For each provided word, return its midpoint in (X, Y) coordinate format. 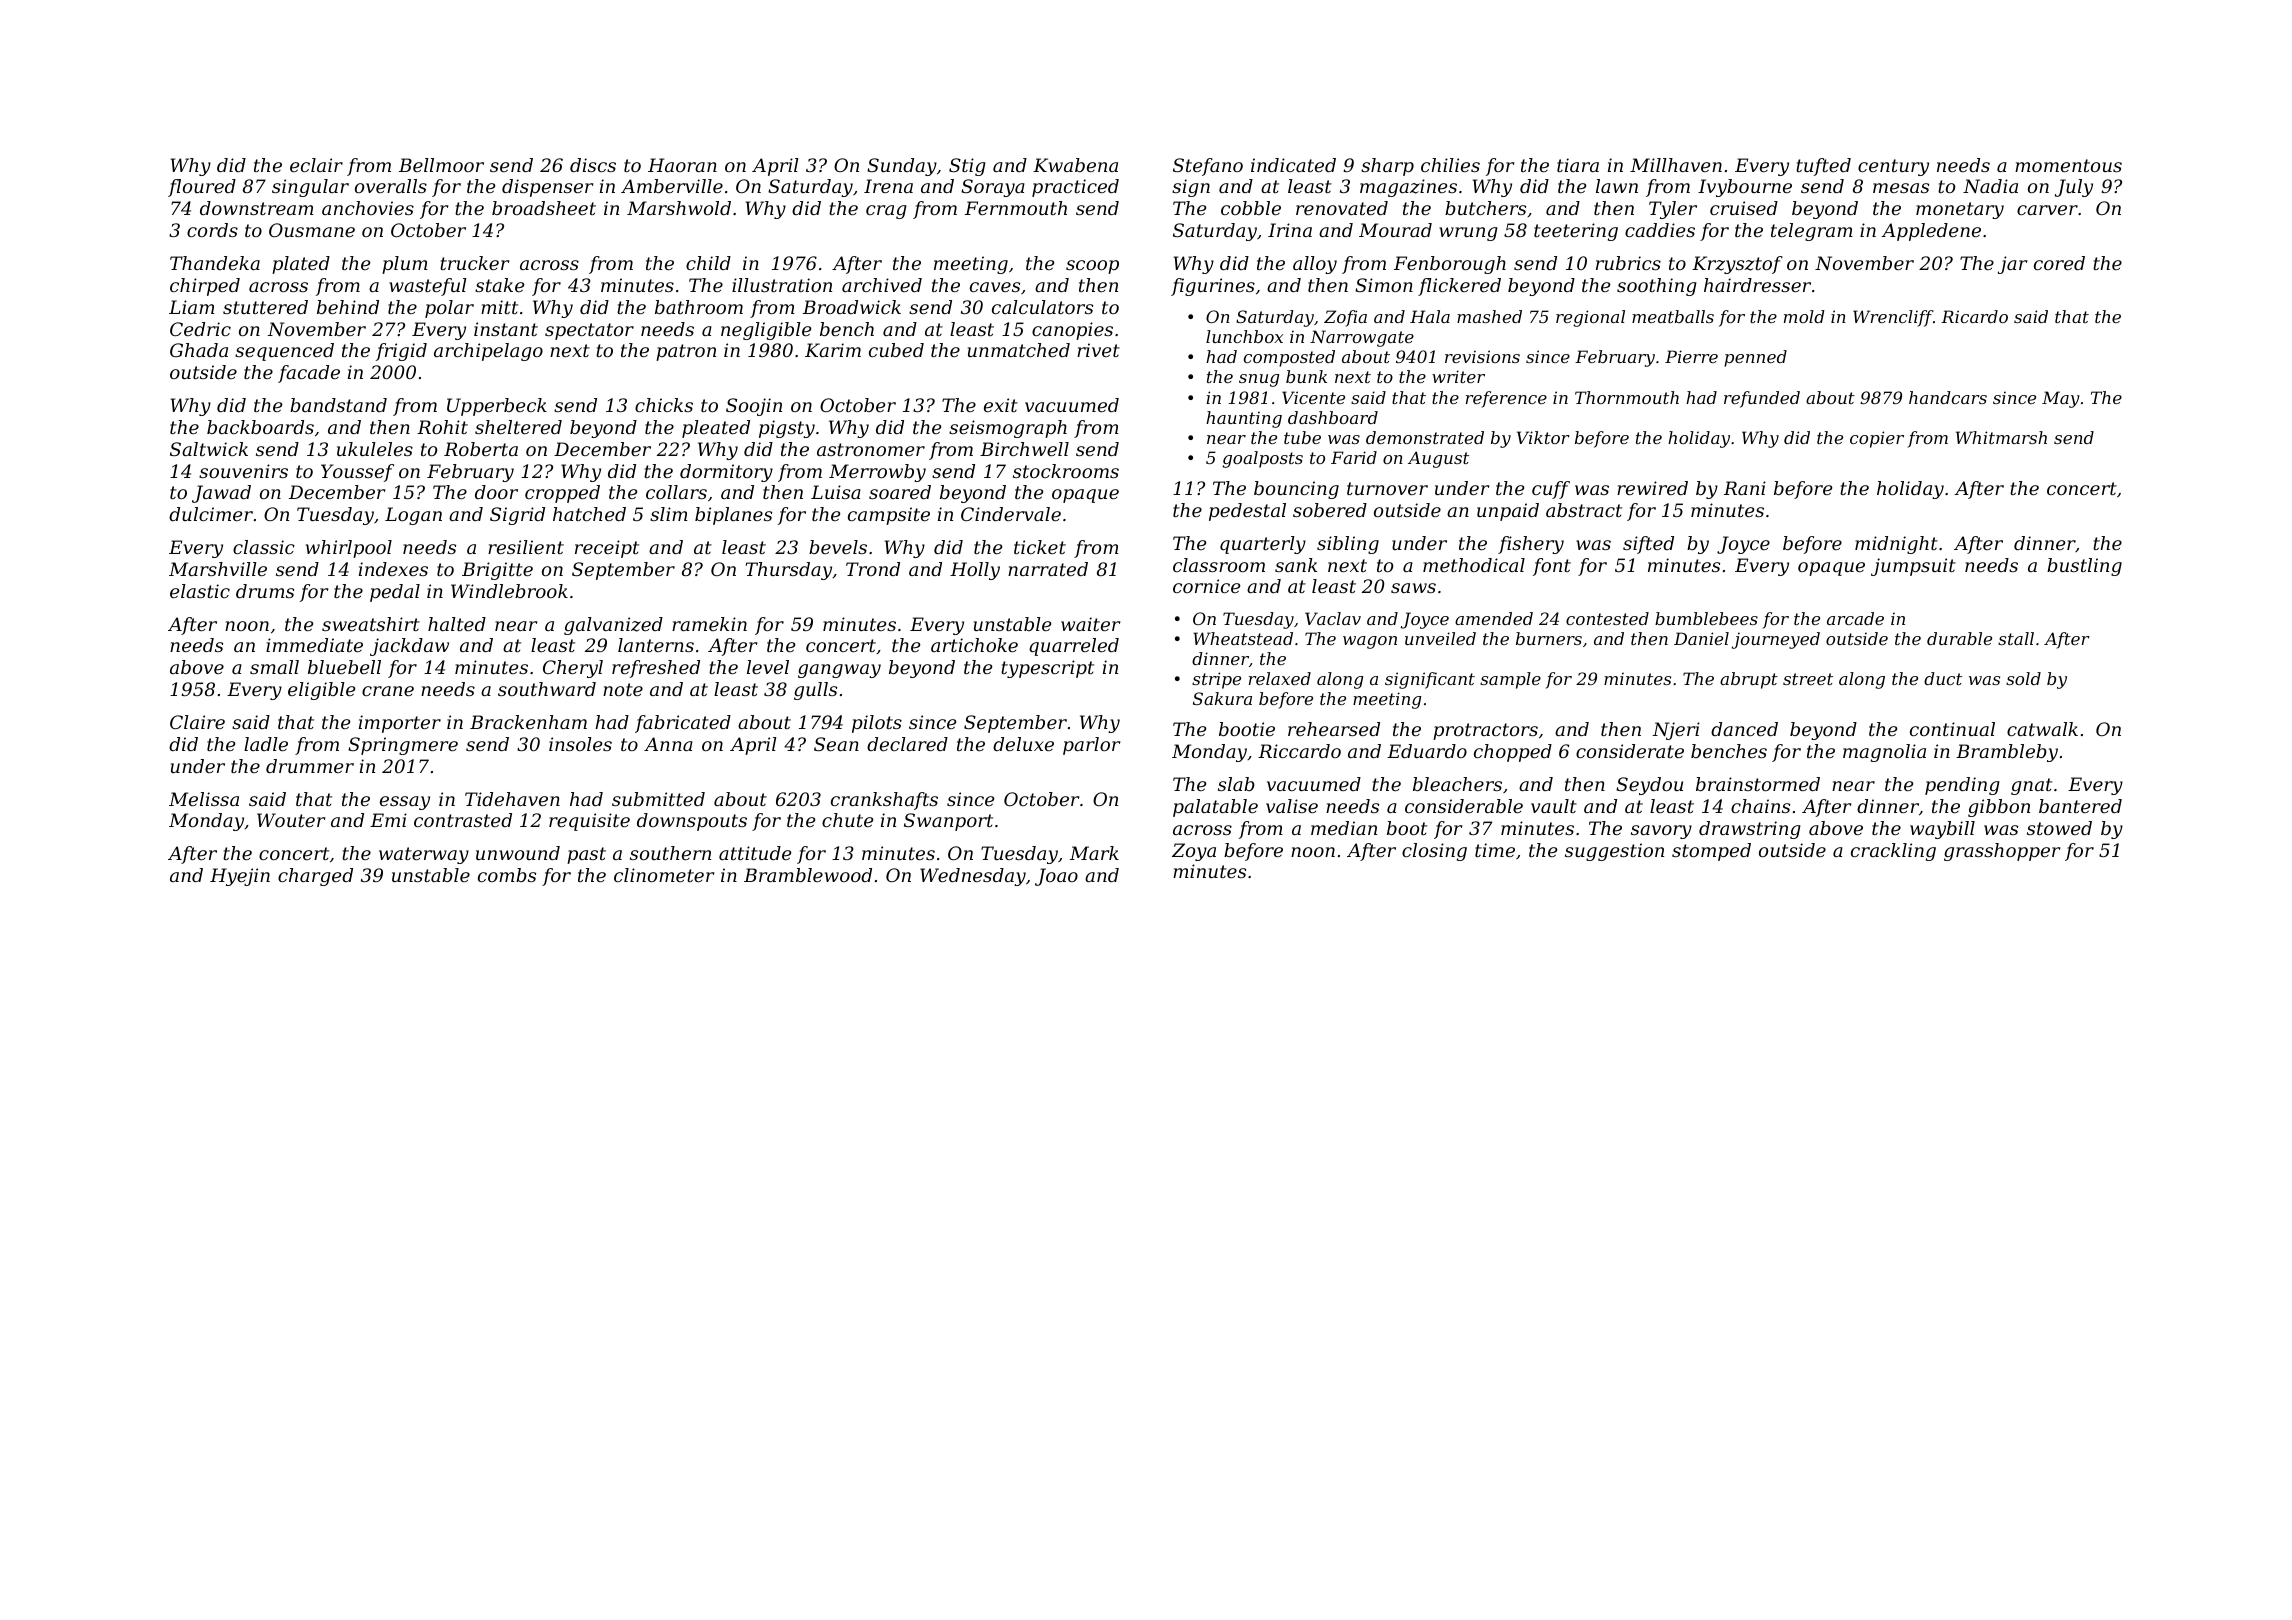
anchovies (368, 208)
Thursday (789, 571)
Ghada (199, 350)
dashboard (1333, 417)
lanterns (656, 645)
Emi (388, 820)
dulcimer (211, 514)
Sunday (902, 167)
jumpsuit (1913, 567)
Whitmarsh (2001, 437)
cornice (1206, 586)
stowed (2059, 828)
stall (2016, 638)
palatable (1215, 808)
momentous (2068, 165)
